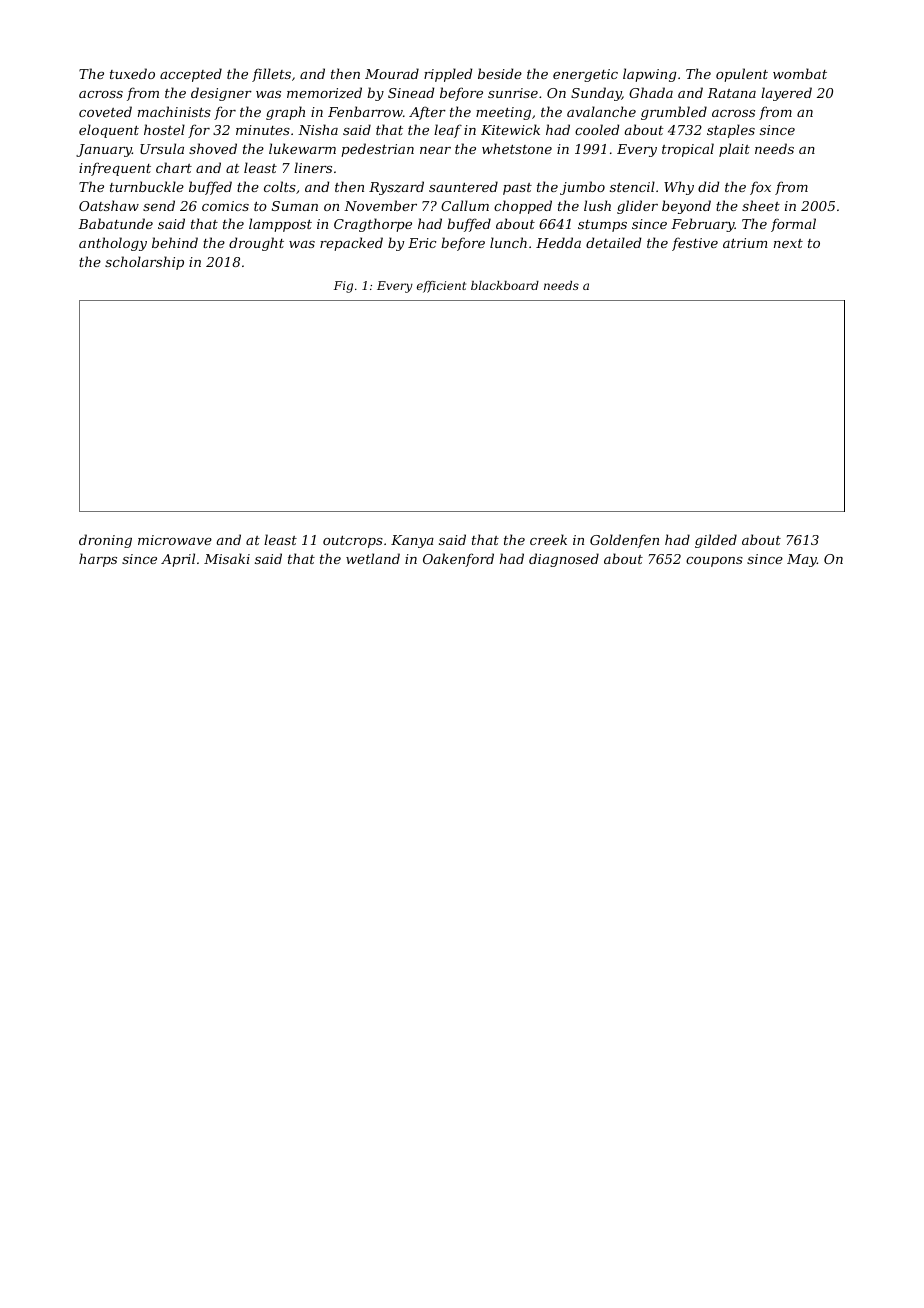 The height and width of the screenshot is (1308, 924). I want to click on coupons, so click(714, 562).
